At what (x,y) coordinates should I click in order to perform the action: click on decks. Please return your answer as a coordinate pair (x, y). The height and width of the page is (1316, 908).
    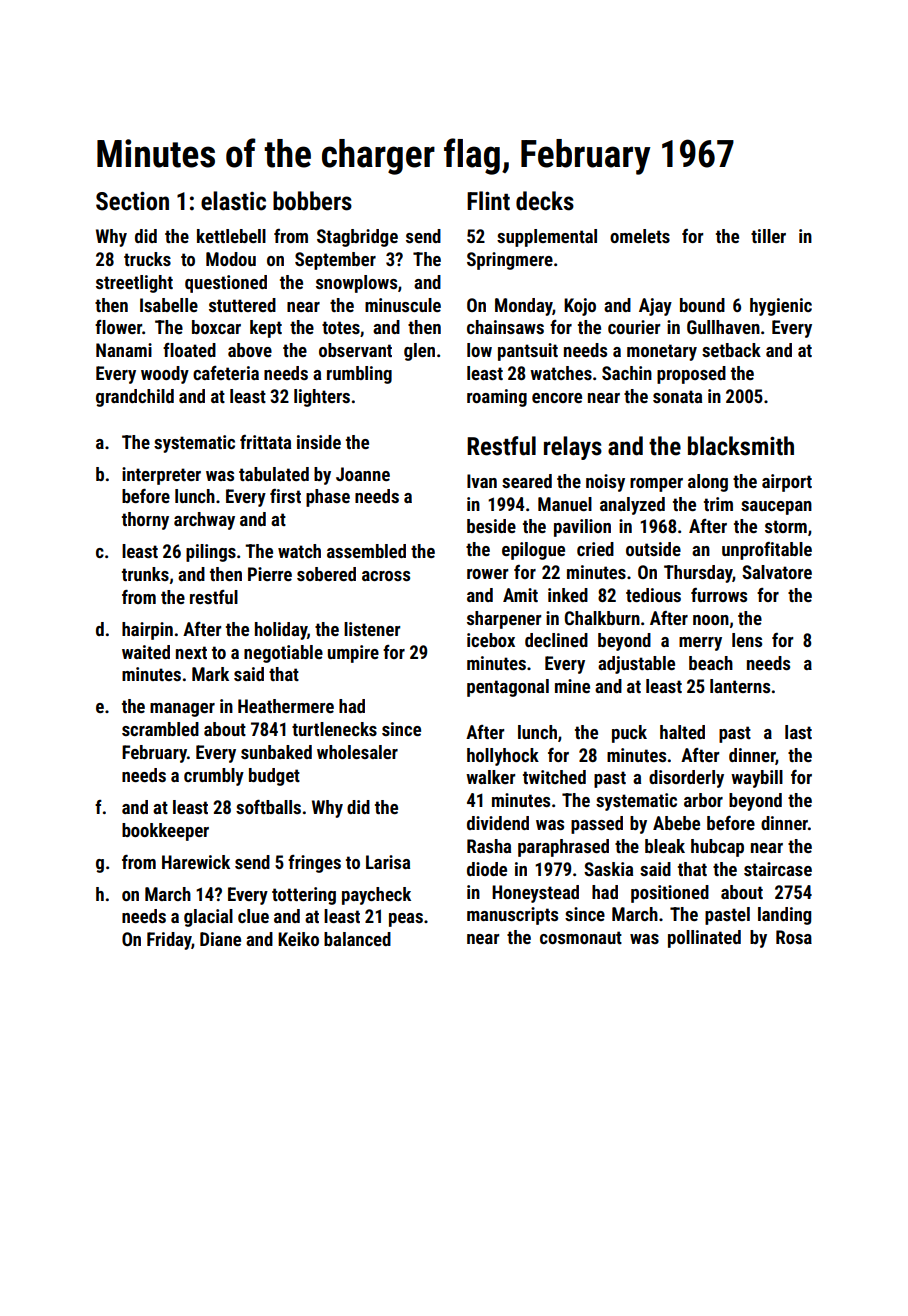
    Looking at the image, I should click on (545, 201).
